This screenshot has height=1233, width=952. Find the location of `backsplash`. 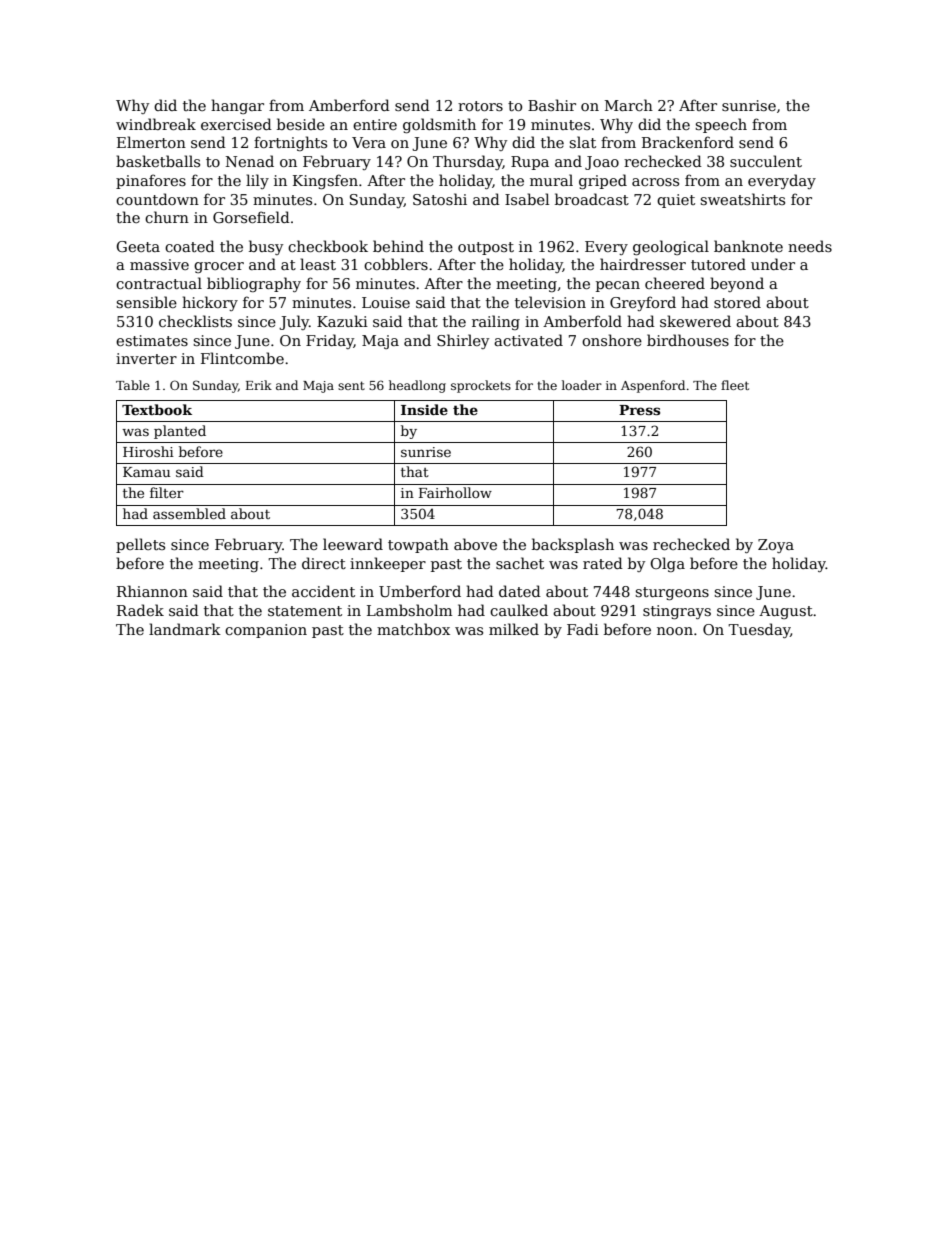

backsplash is located at coordinates (573, 545).
